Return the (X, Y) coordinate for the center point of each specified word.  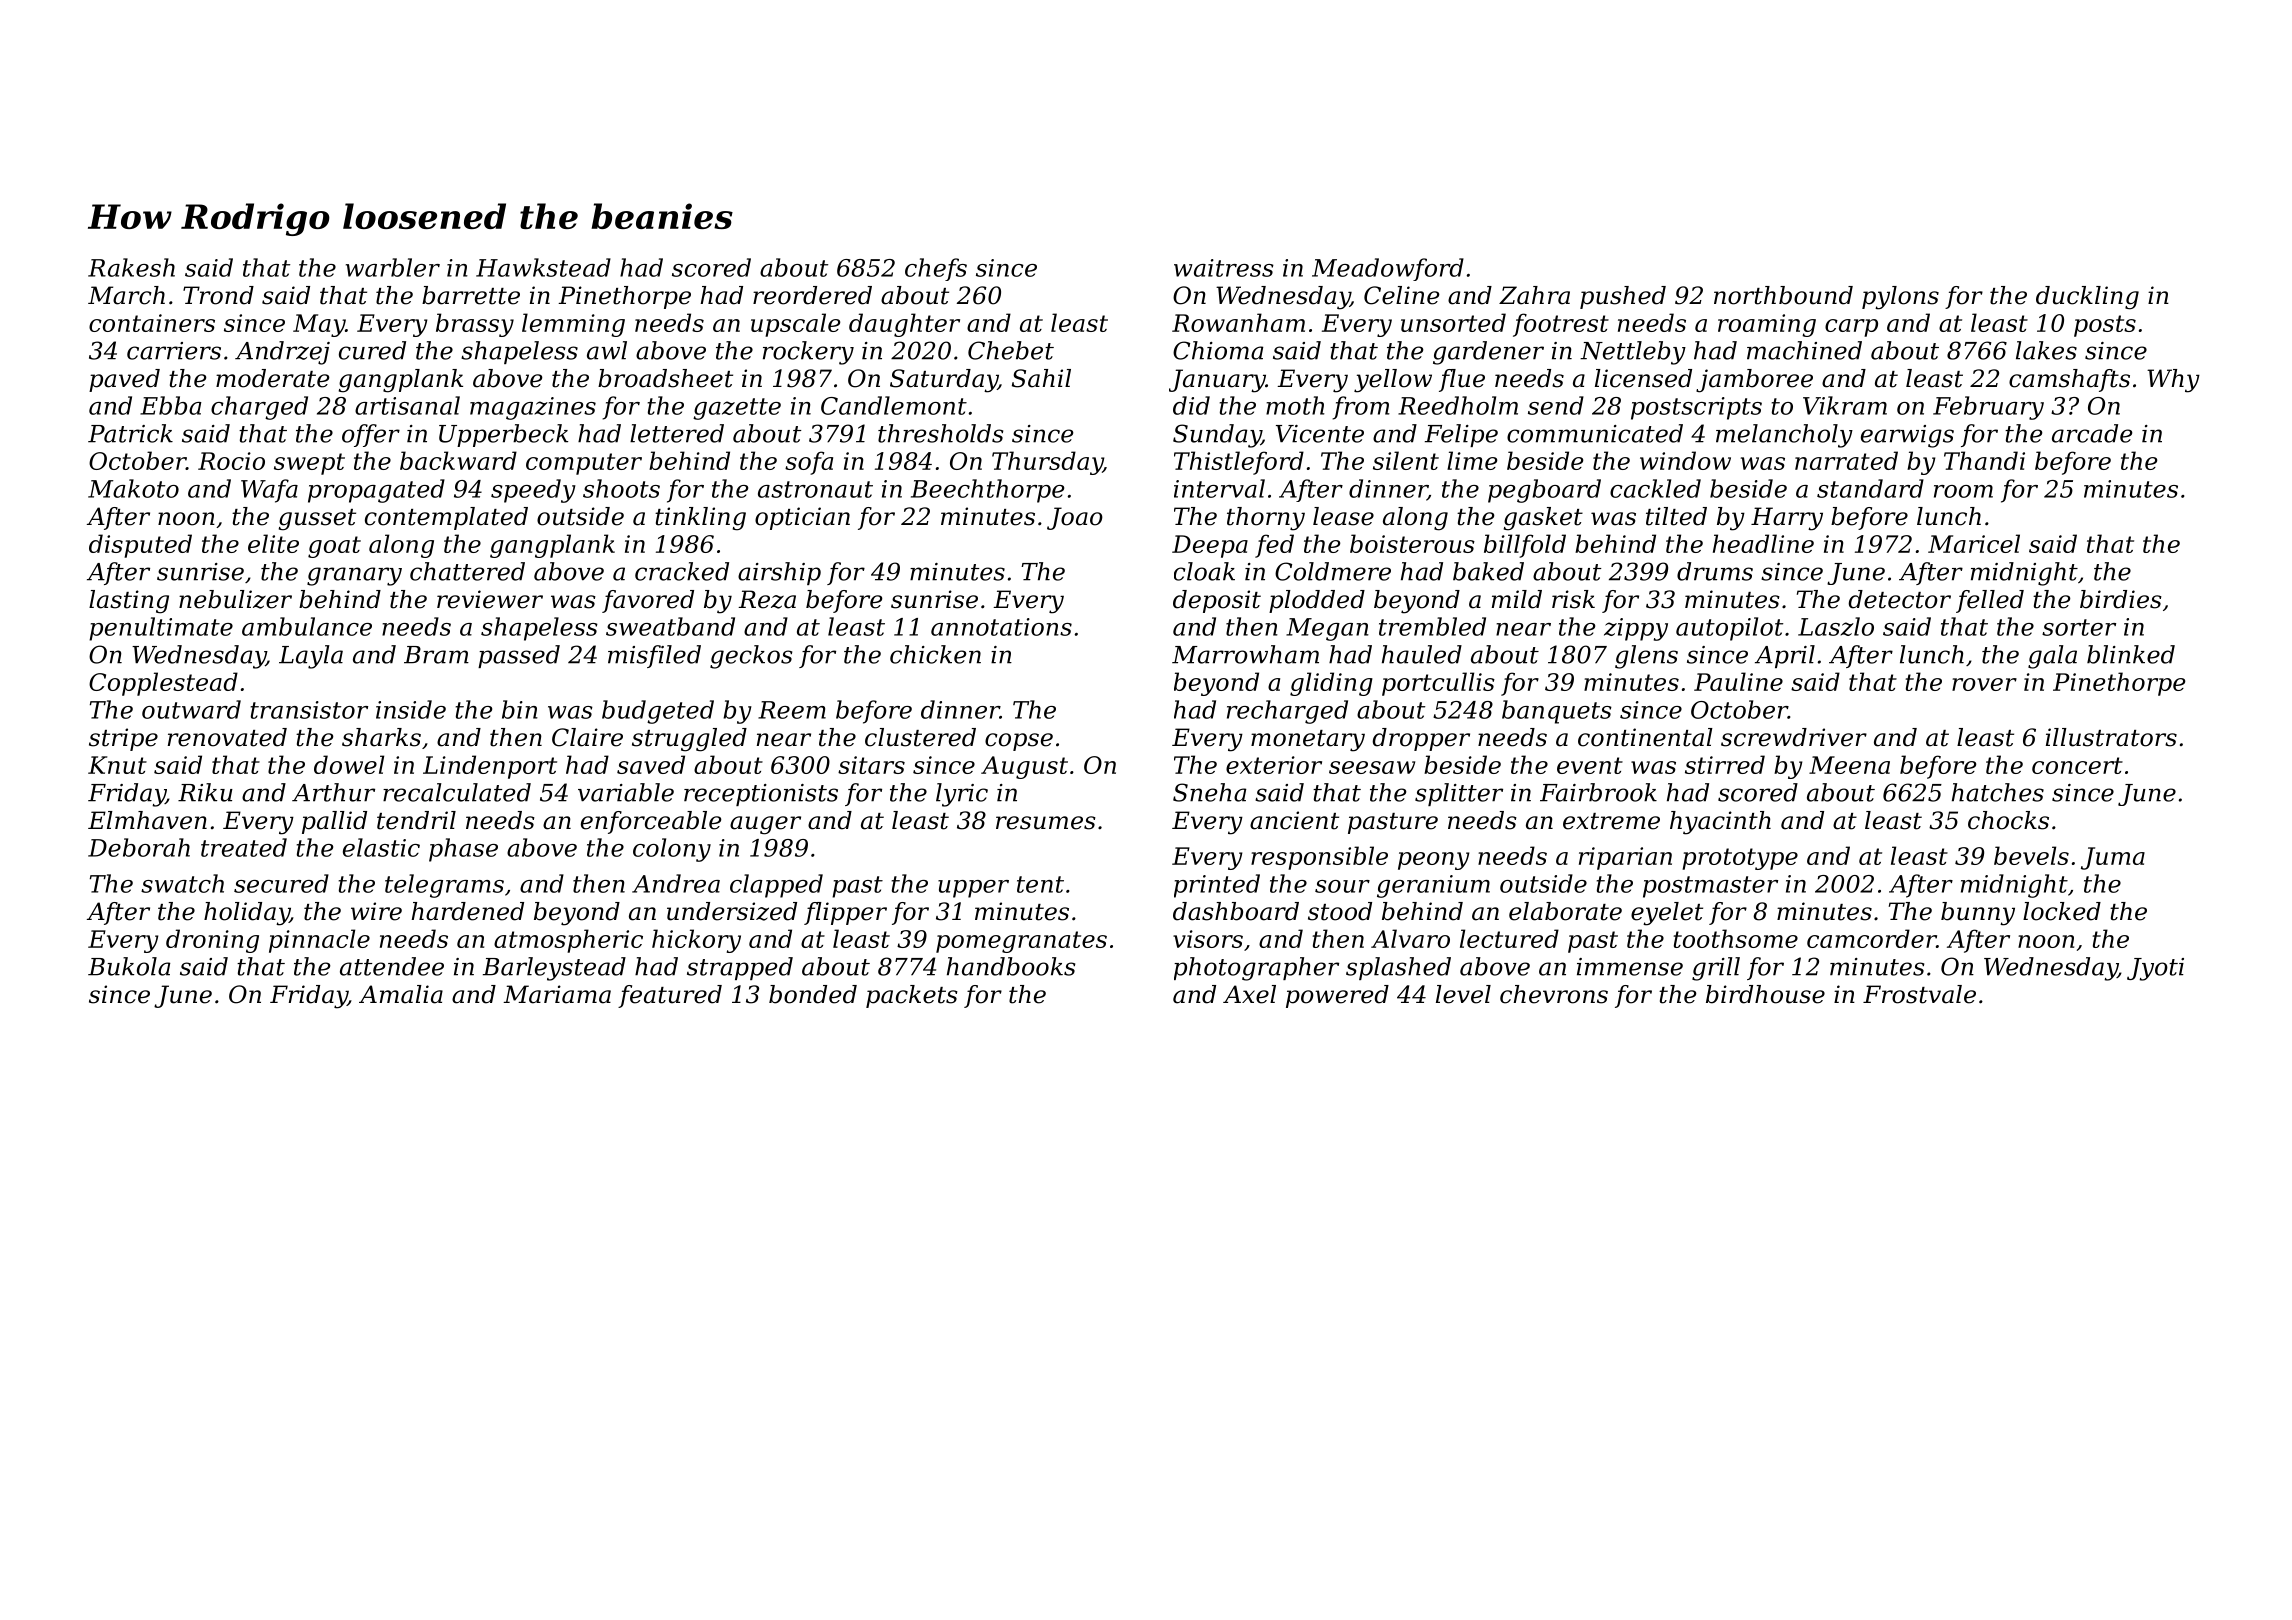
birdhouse (1765, 994)
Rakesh (131, 267)
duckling (2087, 298)
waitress (1224, 268)
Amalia (401, 994)
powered (1337, 996)
